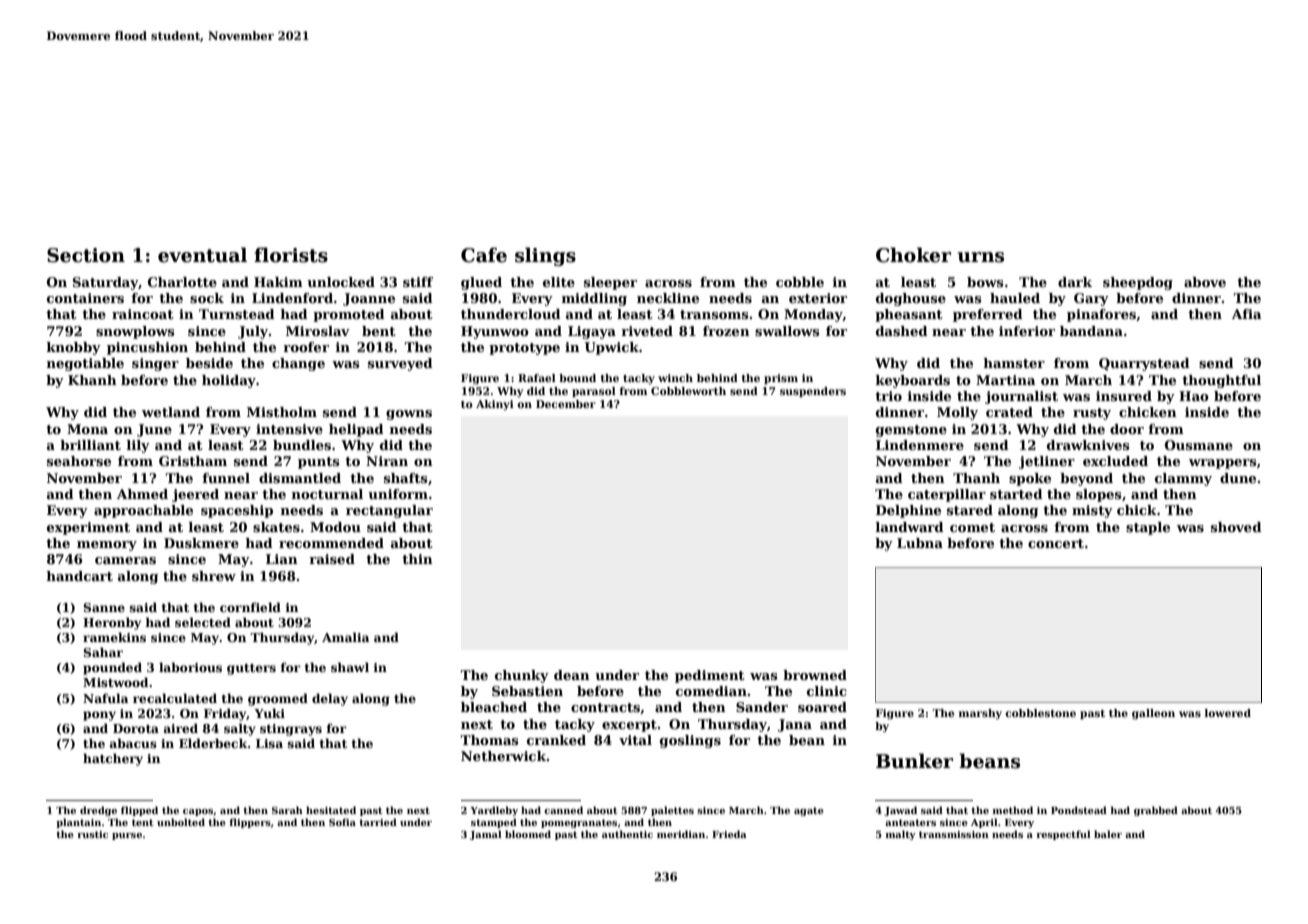 Image resolution: width=1308 pixels, height=924 pixels. I want to click on Choker, so click(913, 255).
